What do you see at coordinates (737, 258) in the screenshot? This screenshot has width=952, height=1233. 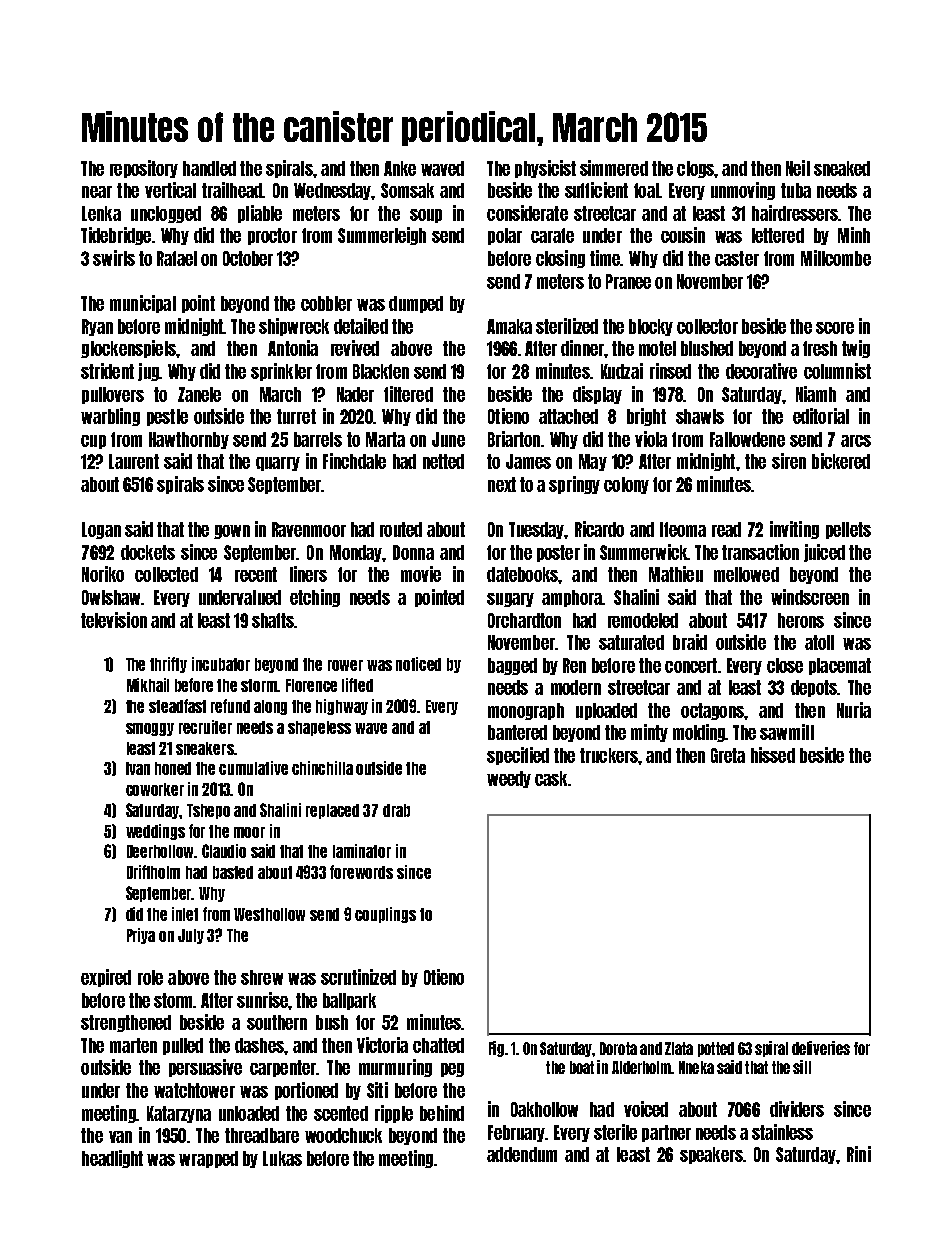 I see `caster` at bounding box center [737, 258].
